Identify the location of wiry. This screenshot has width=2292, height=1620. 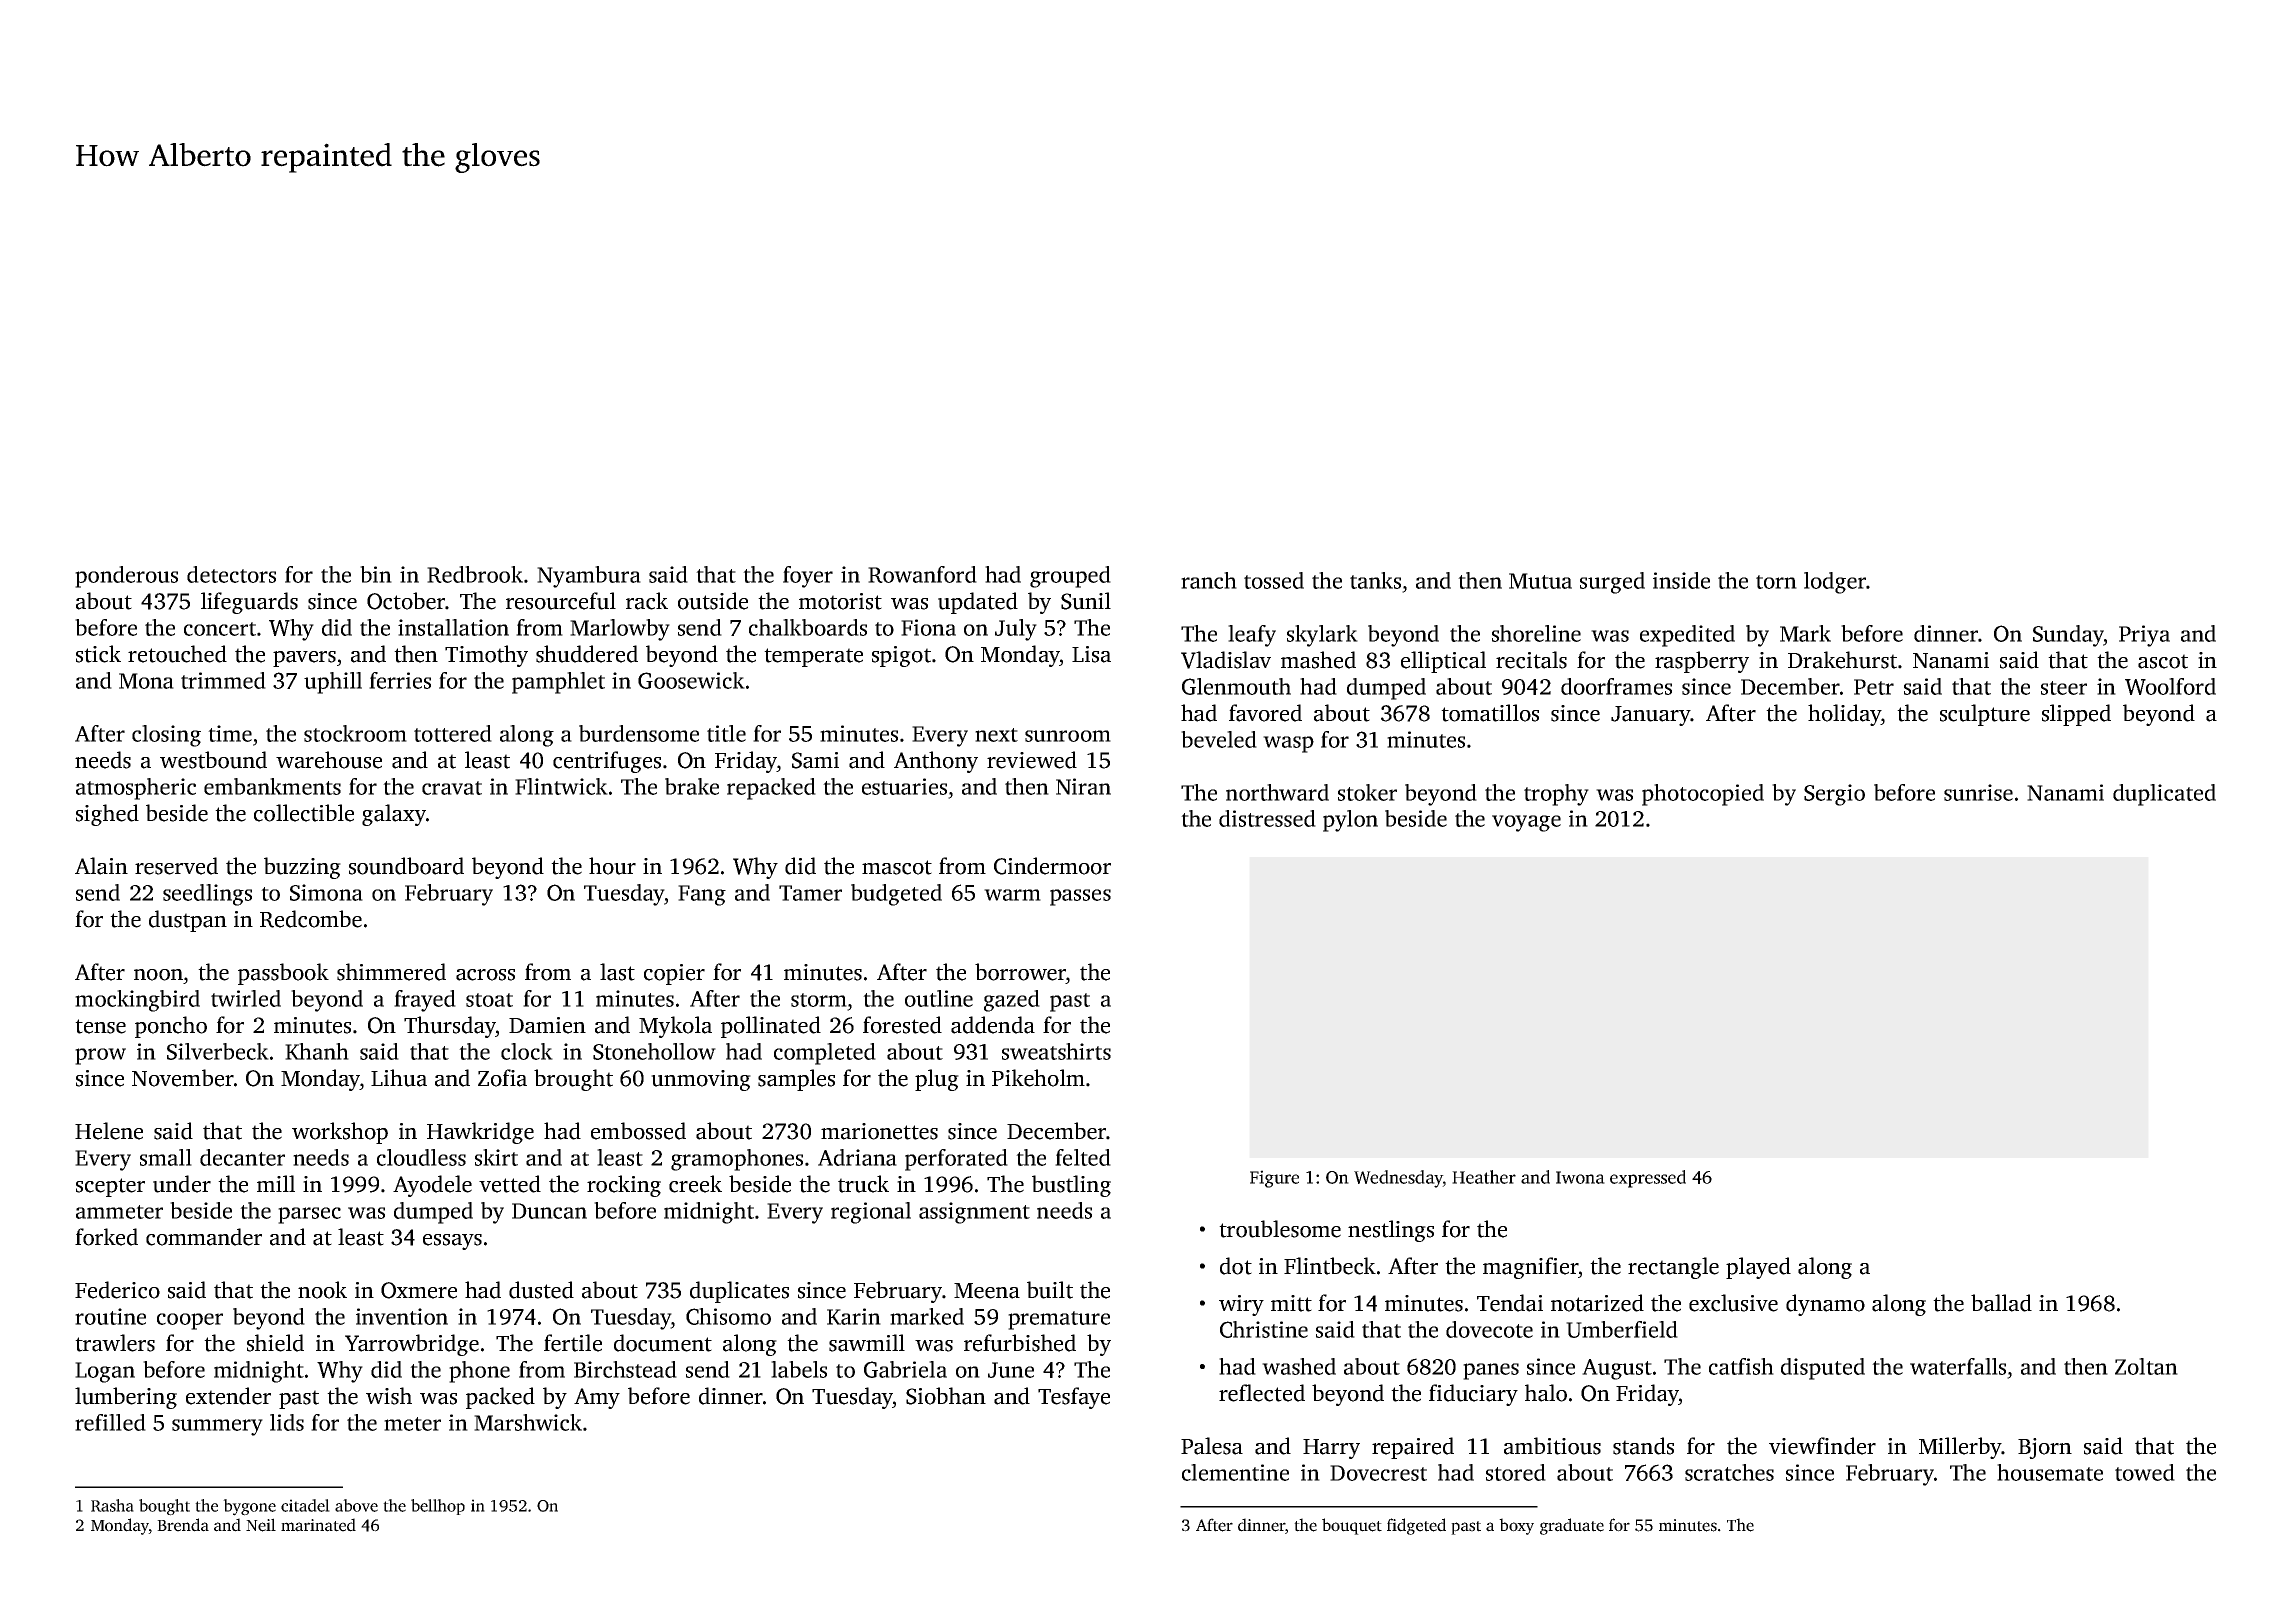
(1241, 1305).
